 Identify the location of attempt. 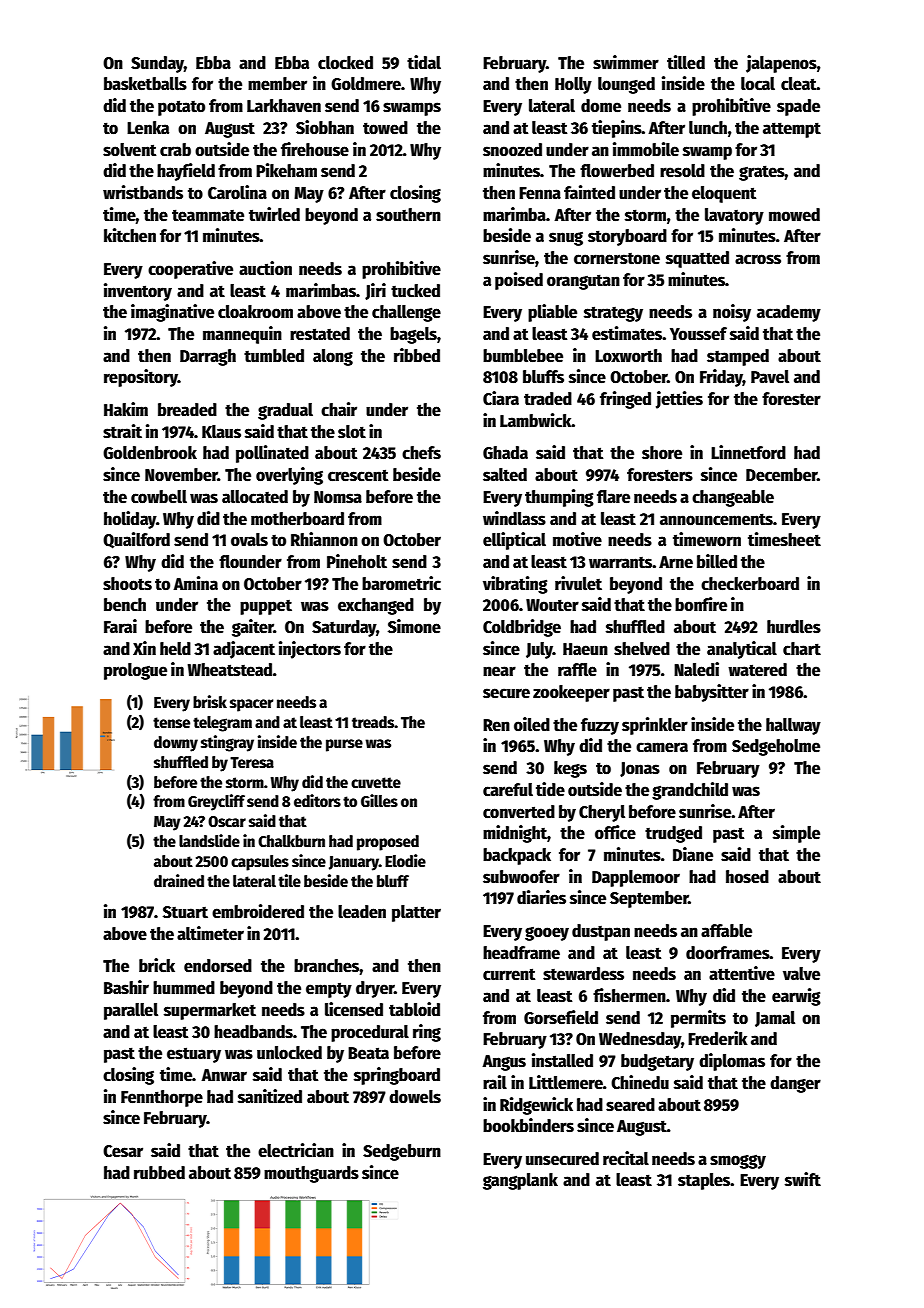
(792, 130).
